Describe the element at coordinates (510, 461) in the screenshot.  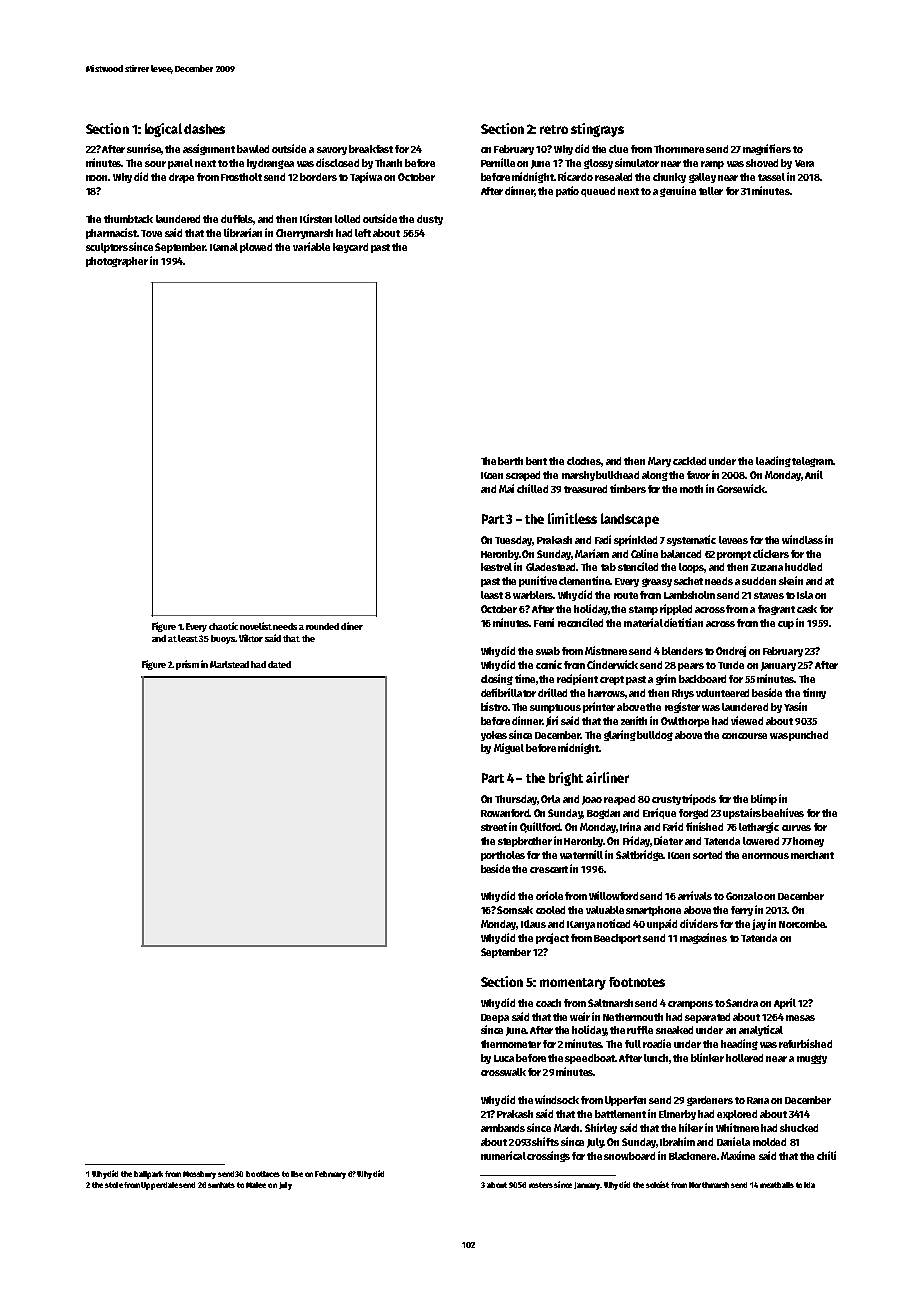
I see `berth` at that location.
